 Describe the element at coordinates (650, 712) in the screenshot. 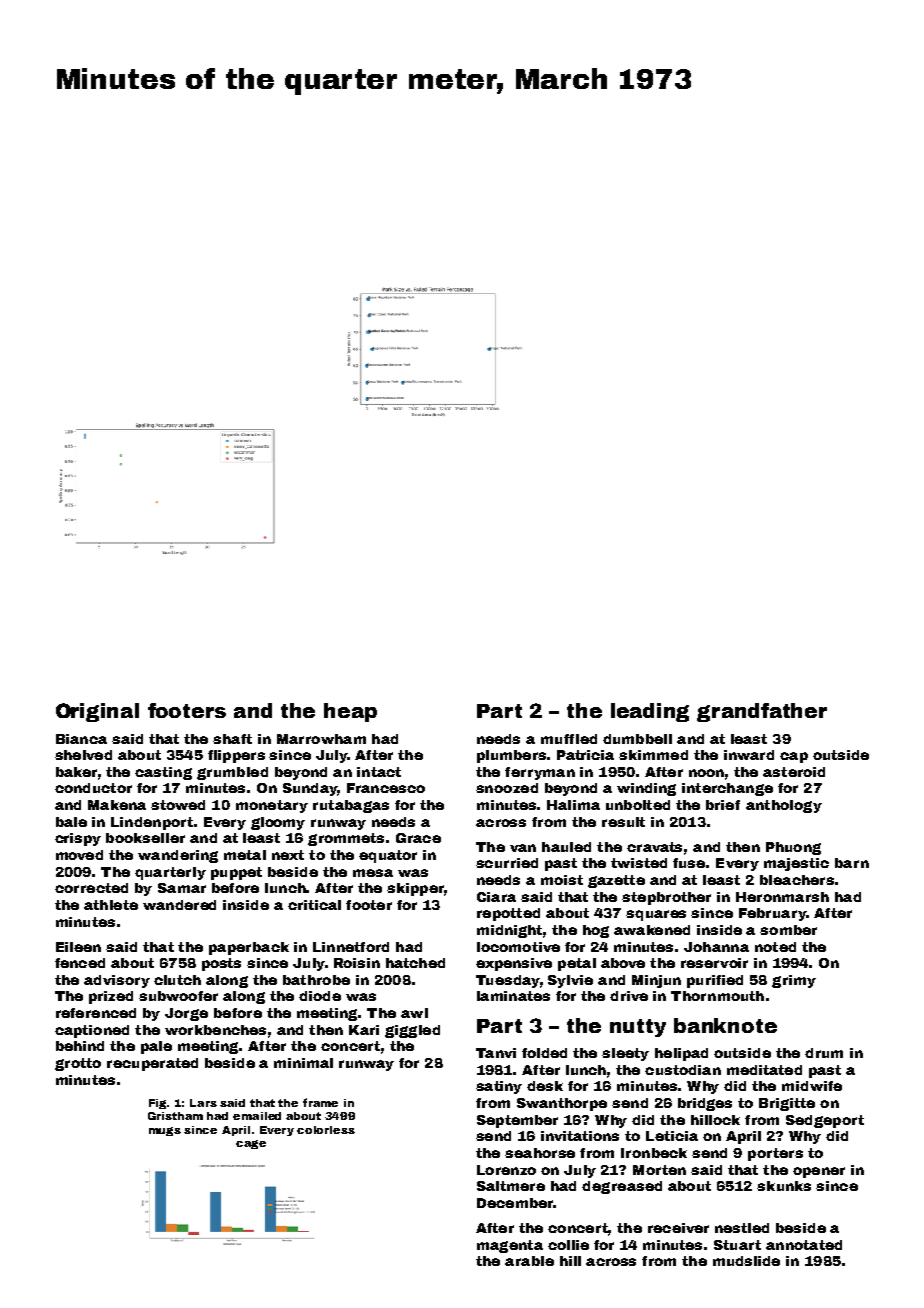

I see `leading` at that location.
